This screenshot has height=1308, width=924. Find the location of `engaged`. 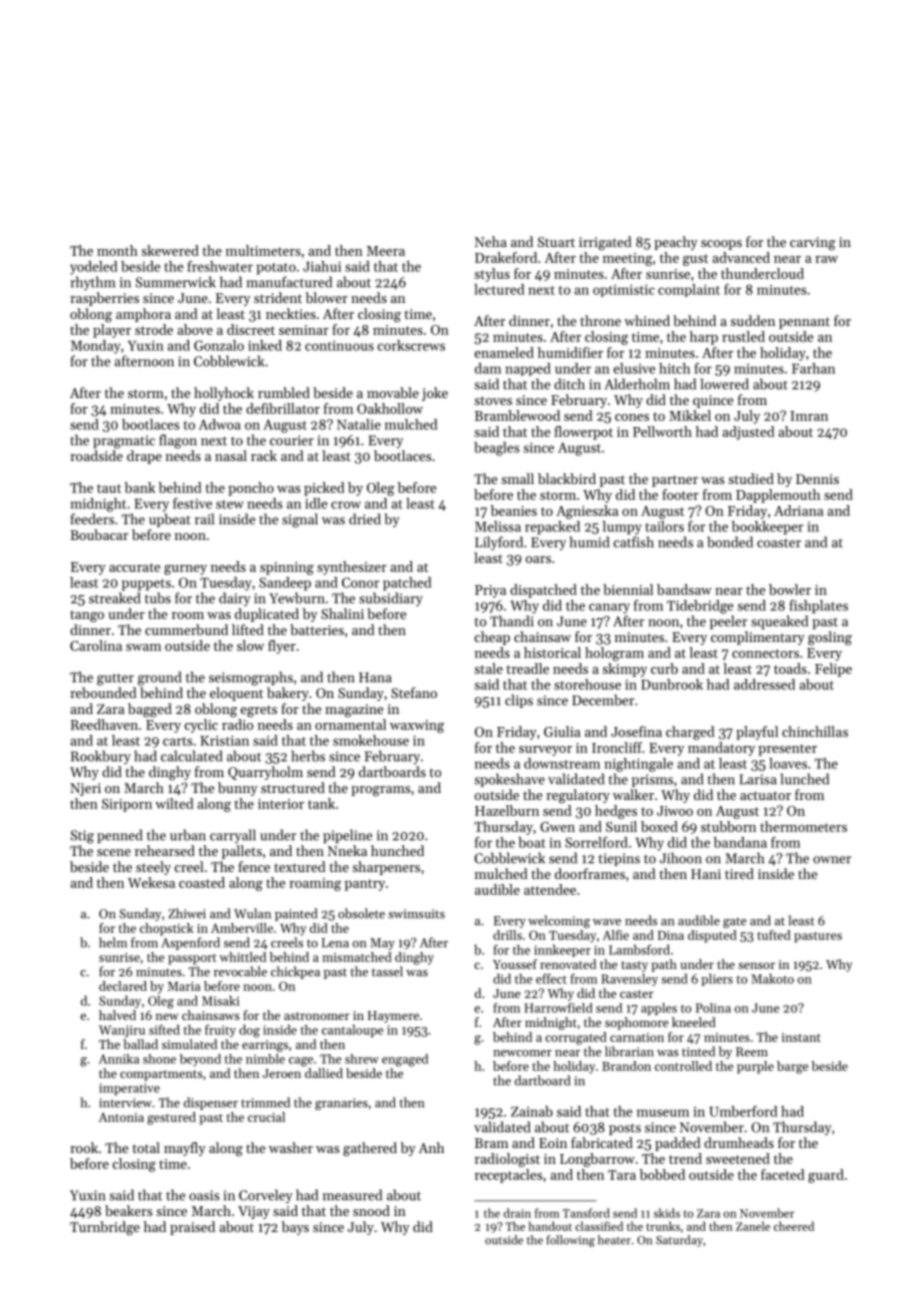

engaged is located at coordinates (405, 1060).
